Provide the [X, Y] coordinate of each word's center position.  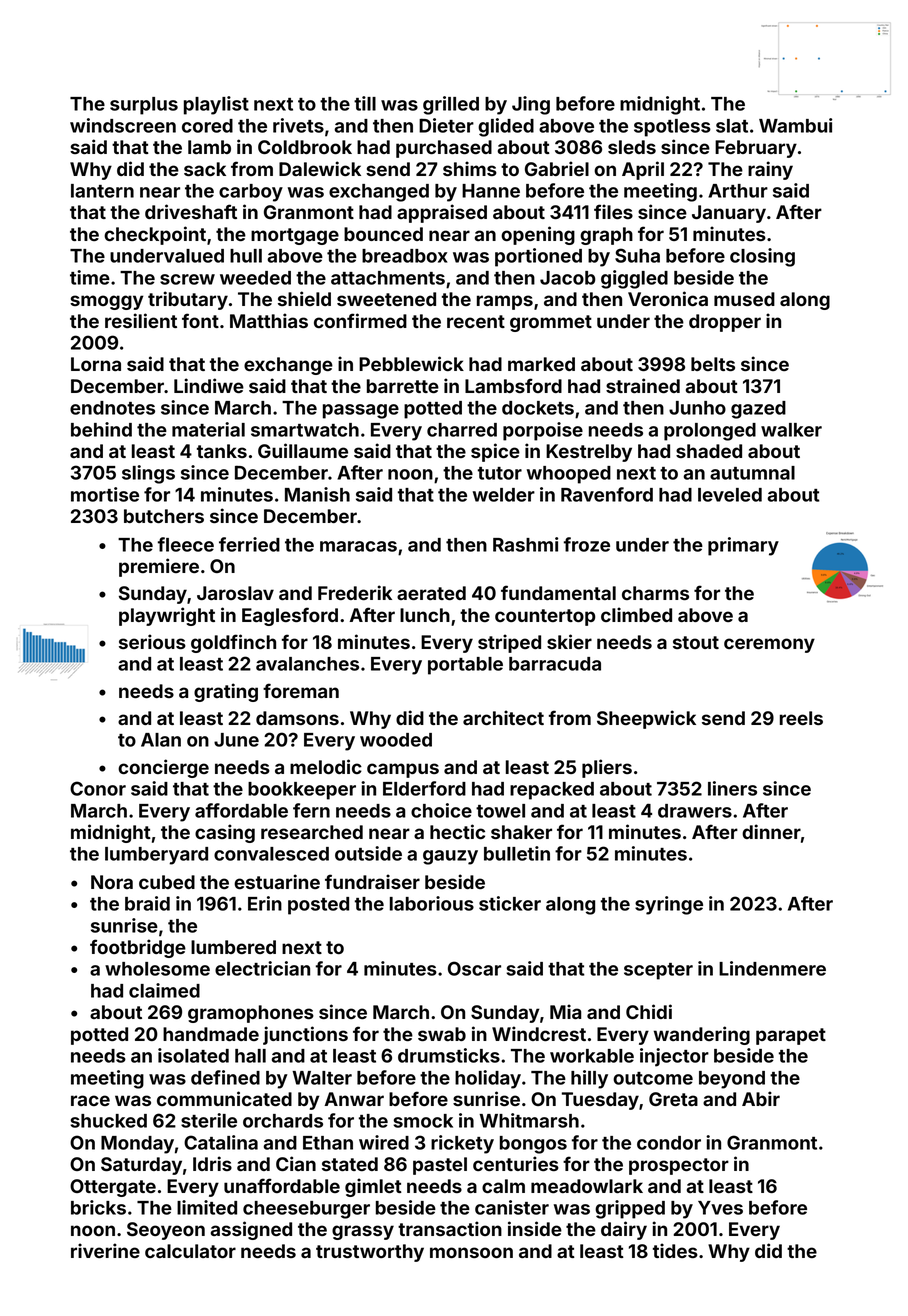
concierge [163, 768]
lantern [102, 191]
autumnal [752, 473]
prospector [679, 1166]
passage [361, 411]
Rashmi [525, 544]
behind [101, 429]
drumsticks [449, 1055]
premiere [159, 567]
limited [207, 1207]
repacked [552, 791]
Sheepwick [646, 719]
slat [732, 126]
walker [791, 430]
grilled [451, 105]
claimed [164, 990]
